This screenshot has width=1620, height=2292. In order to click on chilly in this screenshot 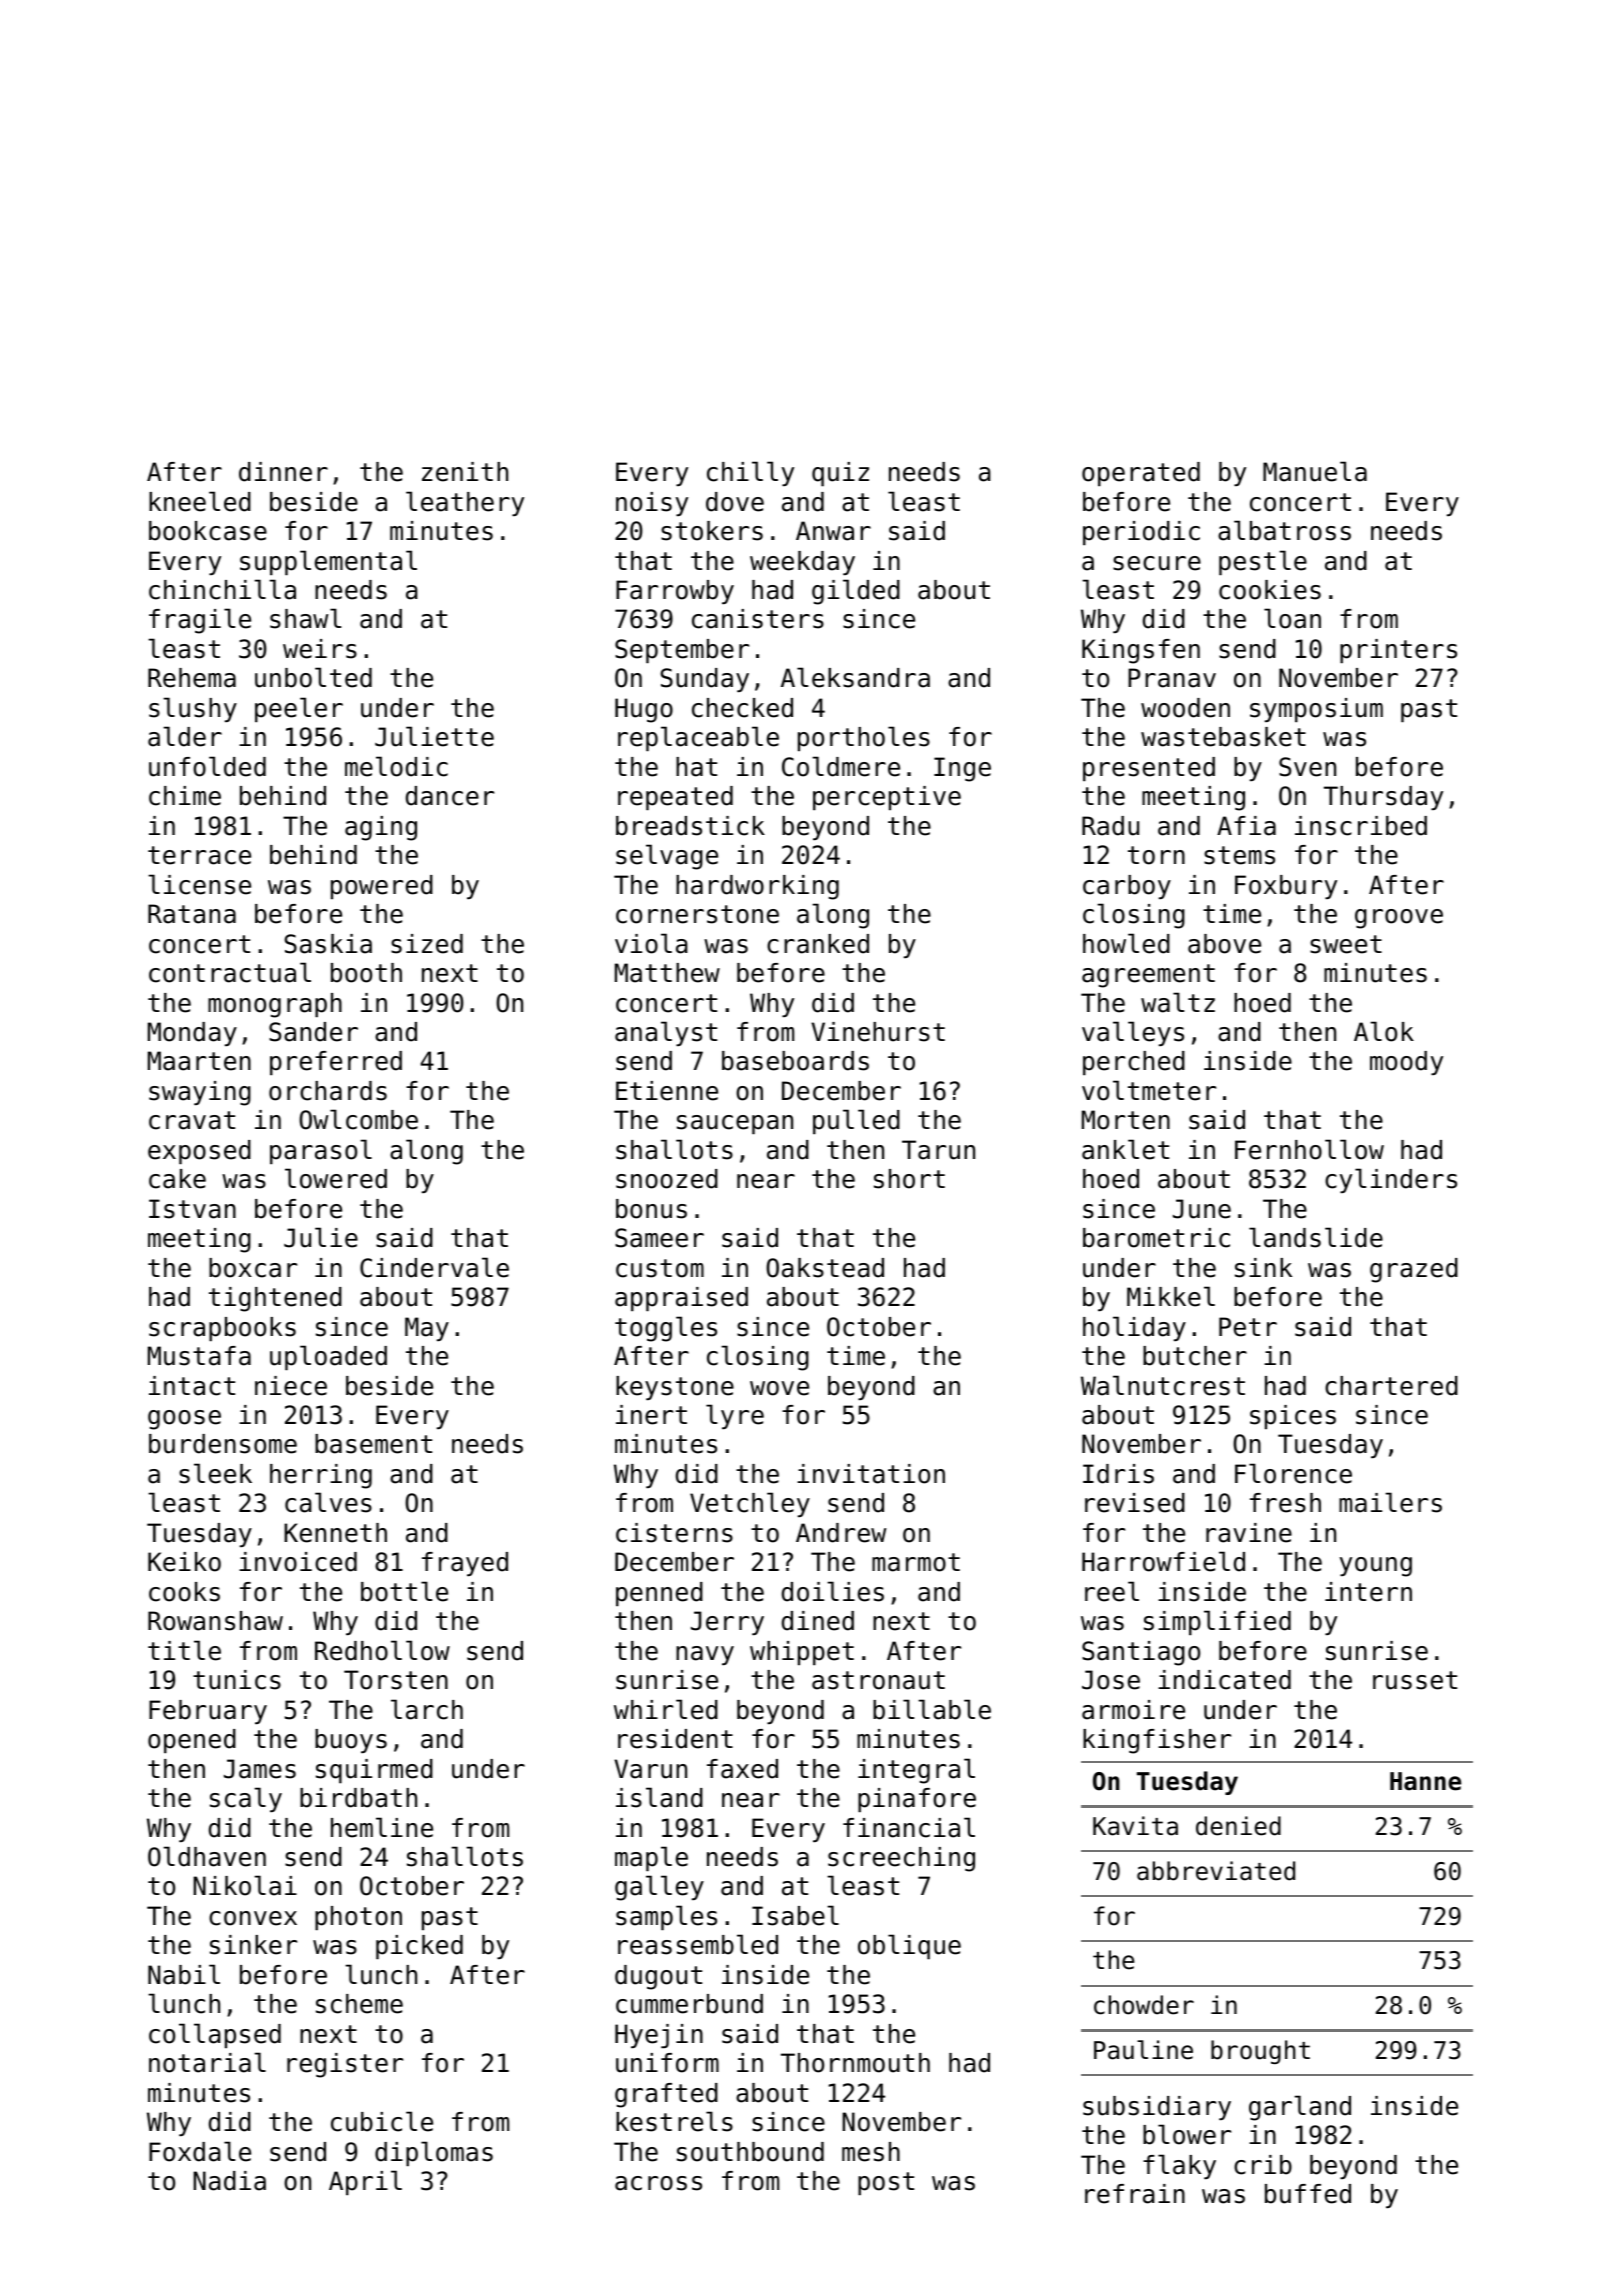, I will do `click(750, 473)`.
